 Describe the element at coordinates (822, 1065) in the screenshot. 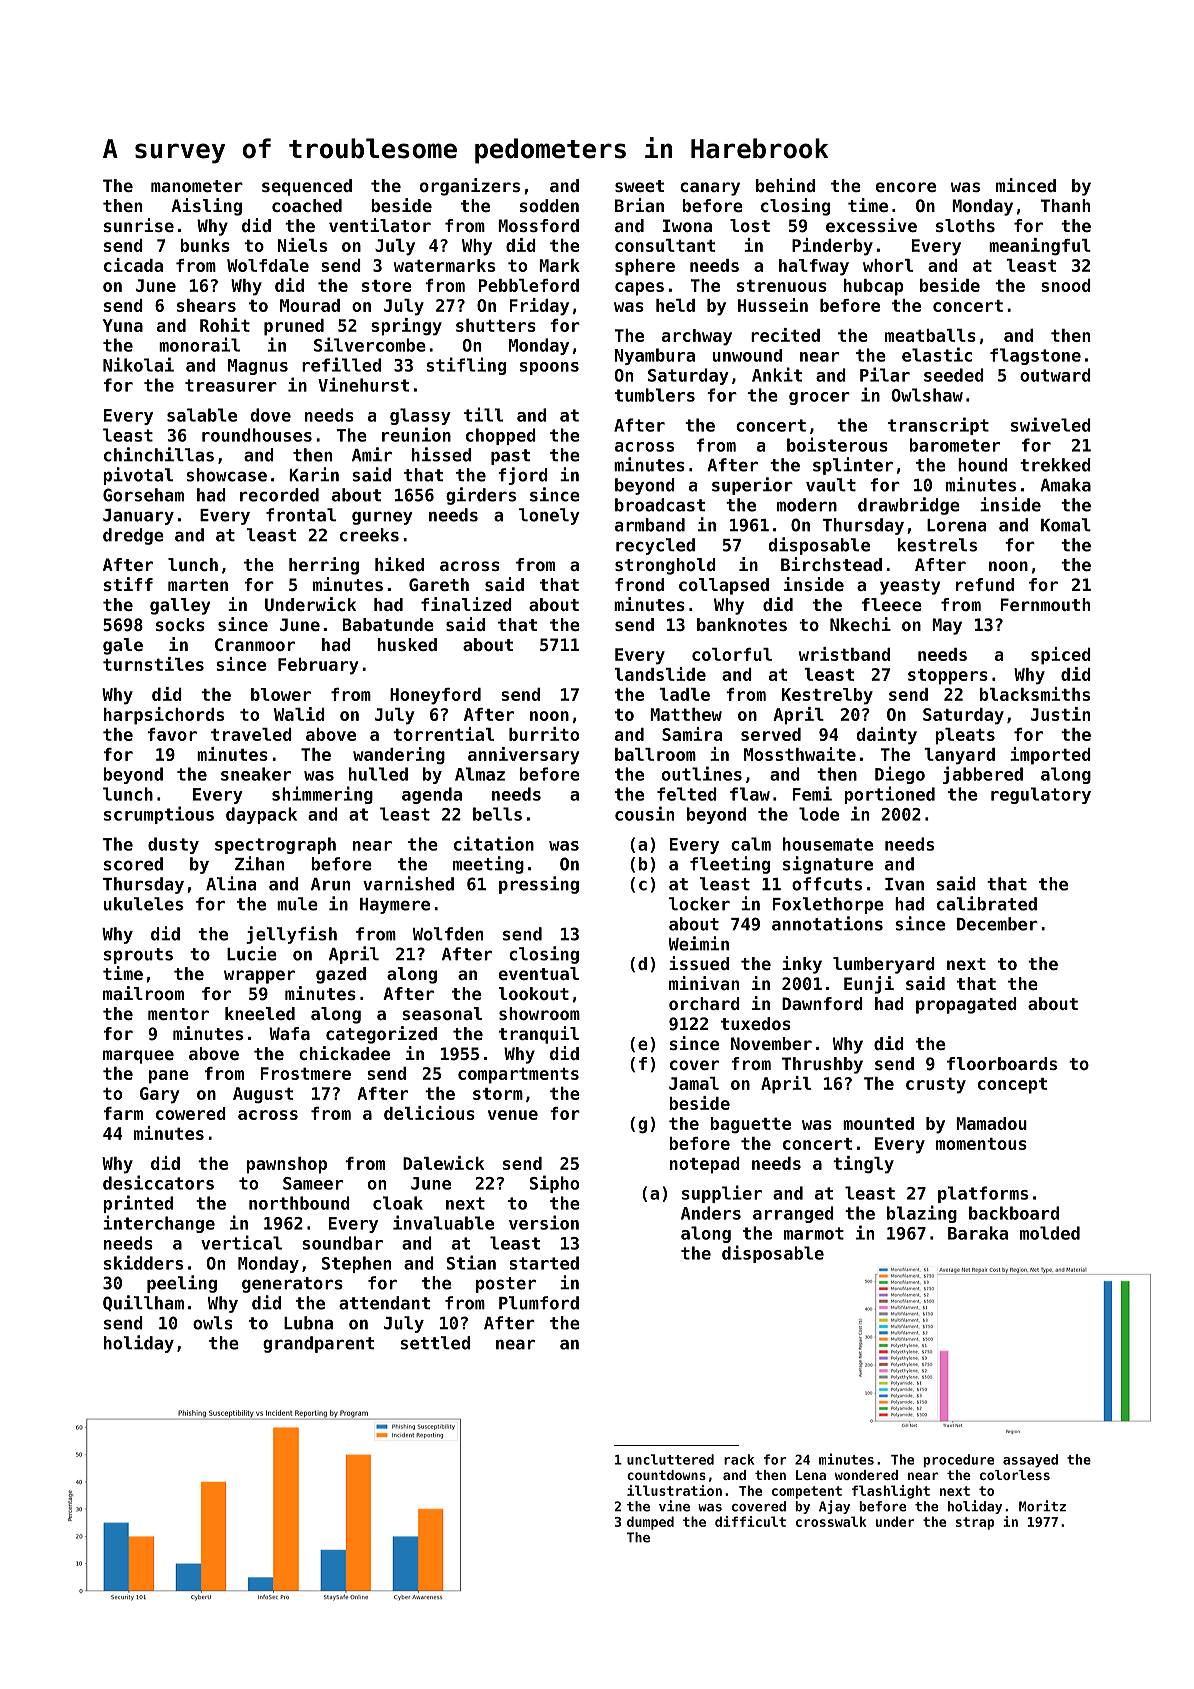

I see `Thrushby` at that location.
